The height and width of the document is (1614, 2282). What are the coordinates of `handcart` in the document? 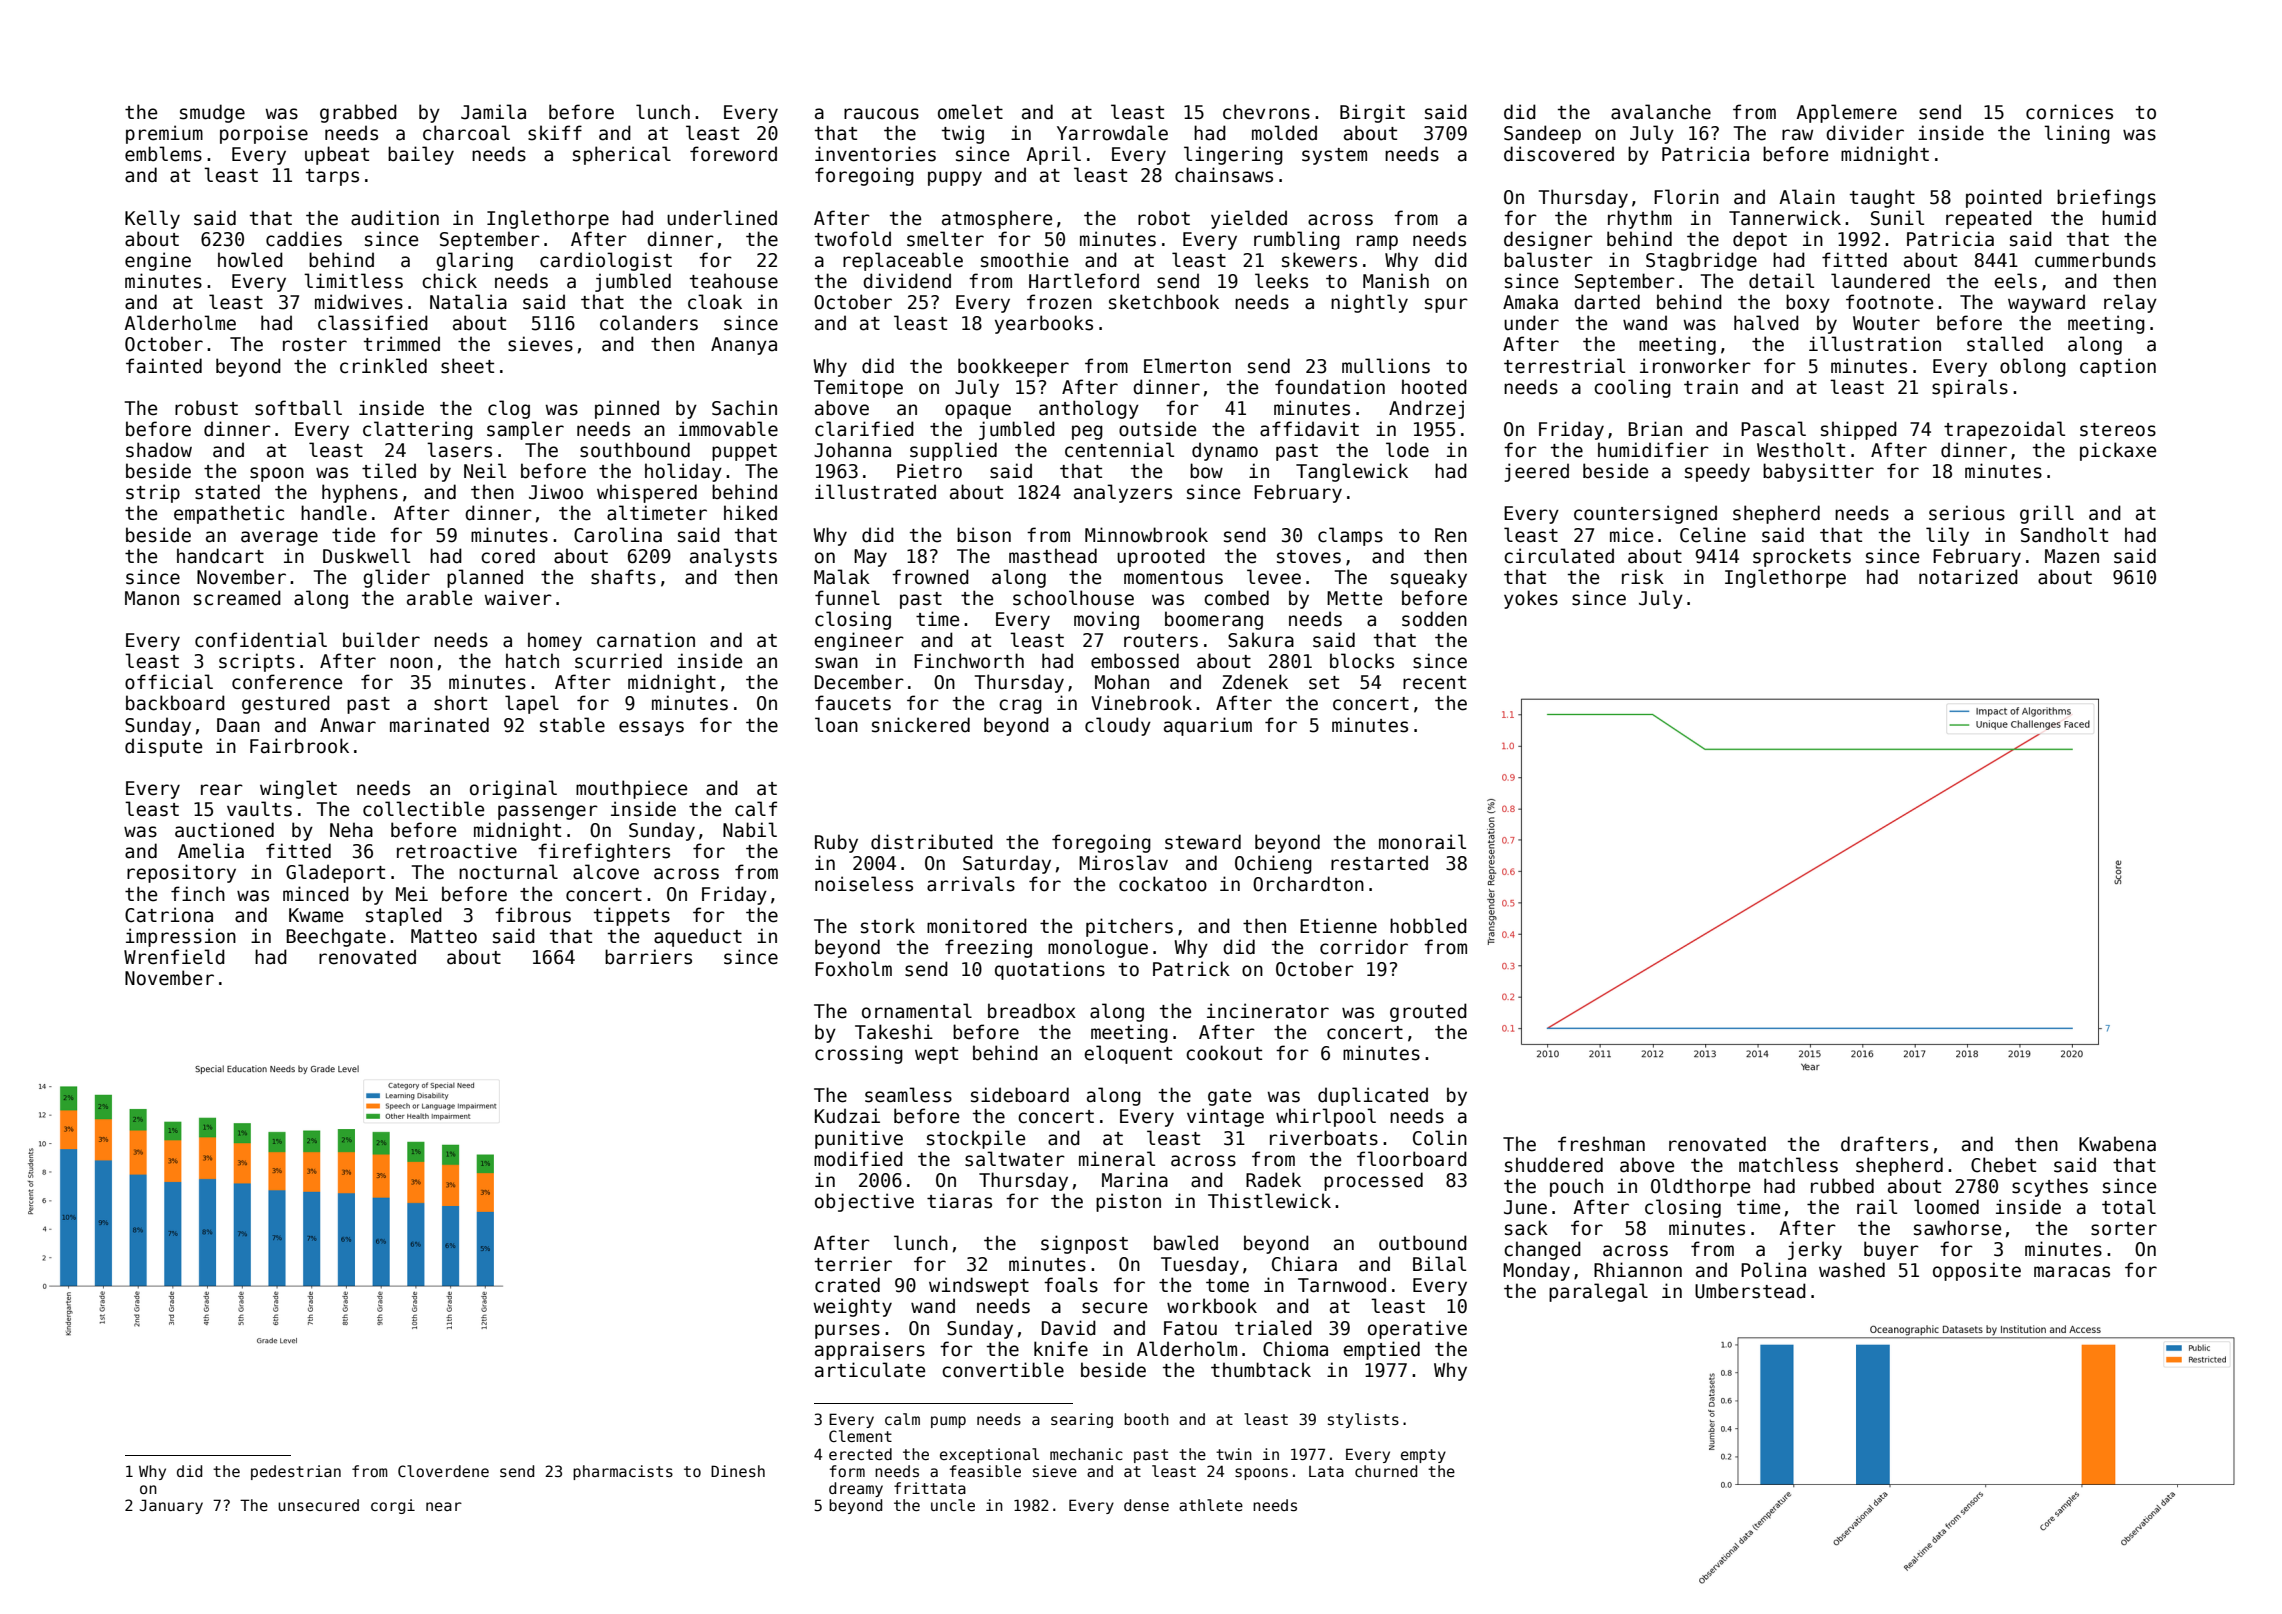 It's located at (220, 556).
